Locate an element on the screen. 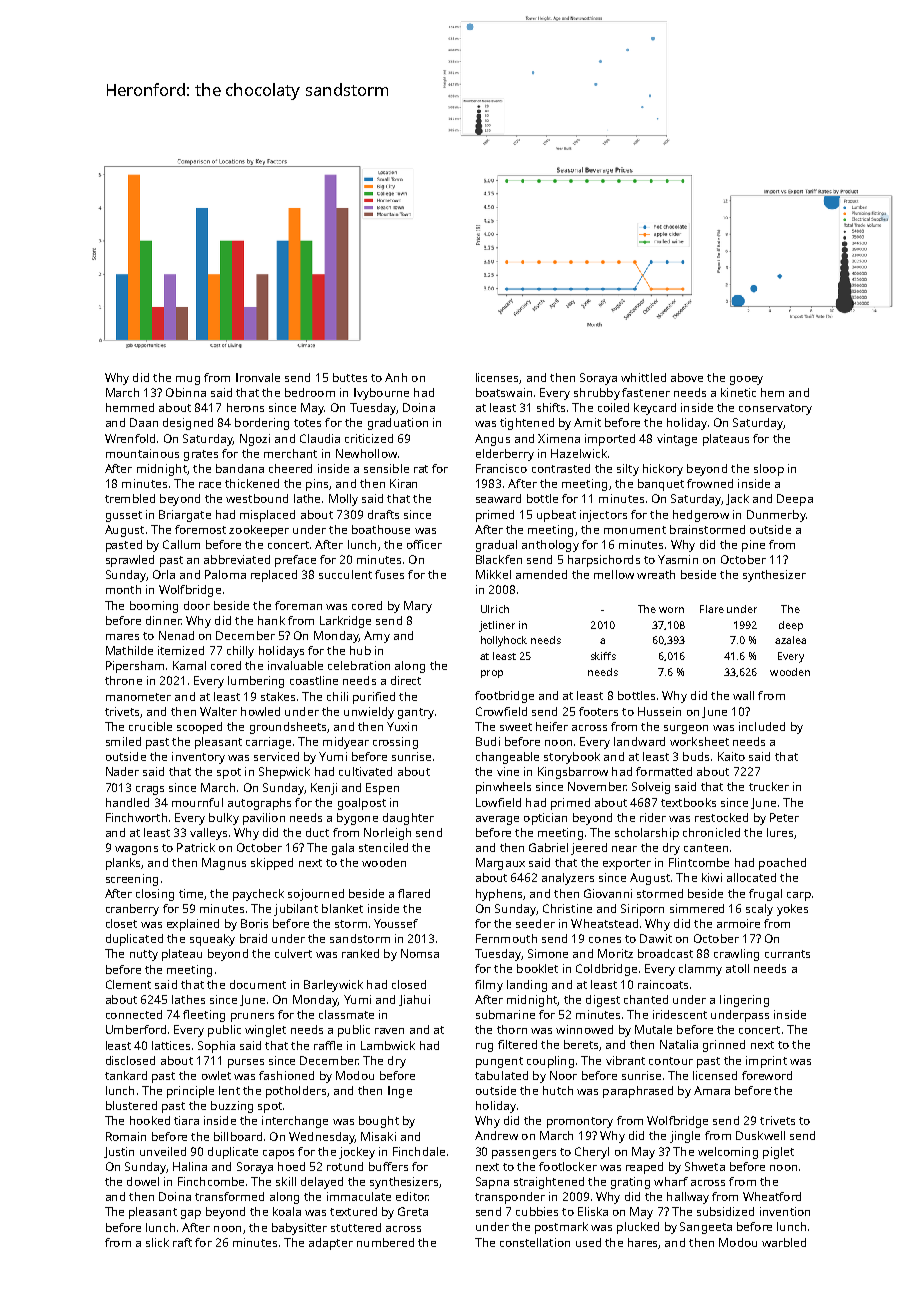 Image resolution: width=924 pixels, height=1308 pixels. above is located at coordinates (687, 377).
